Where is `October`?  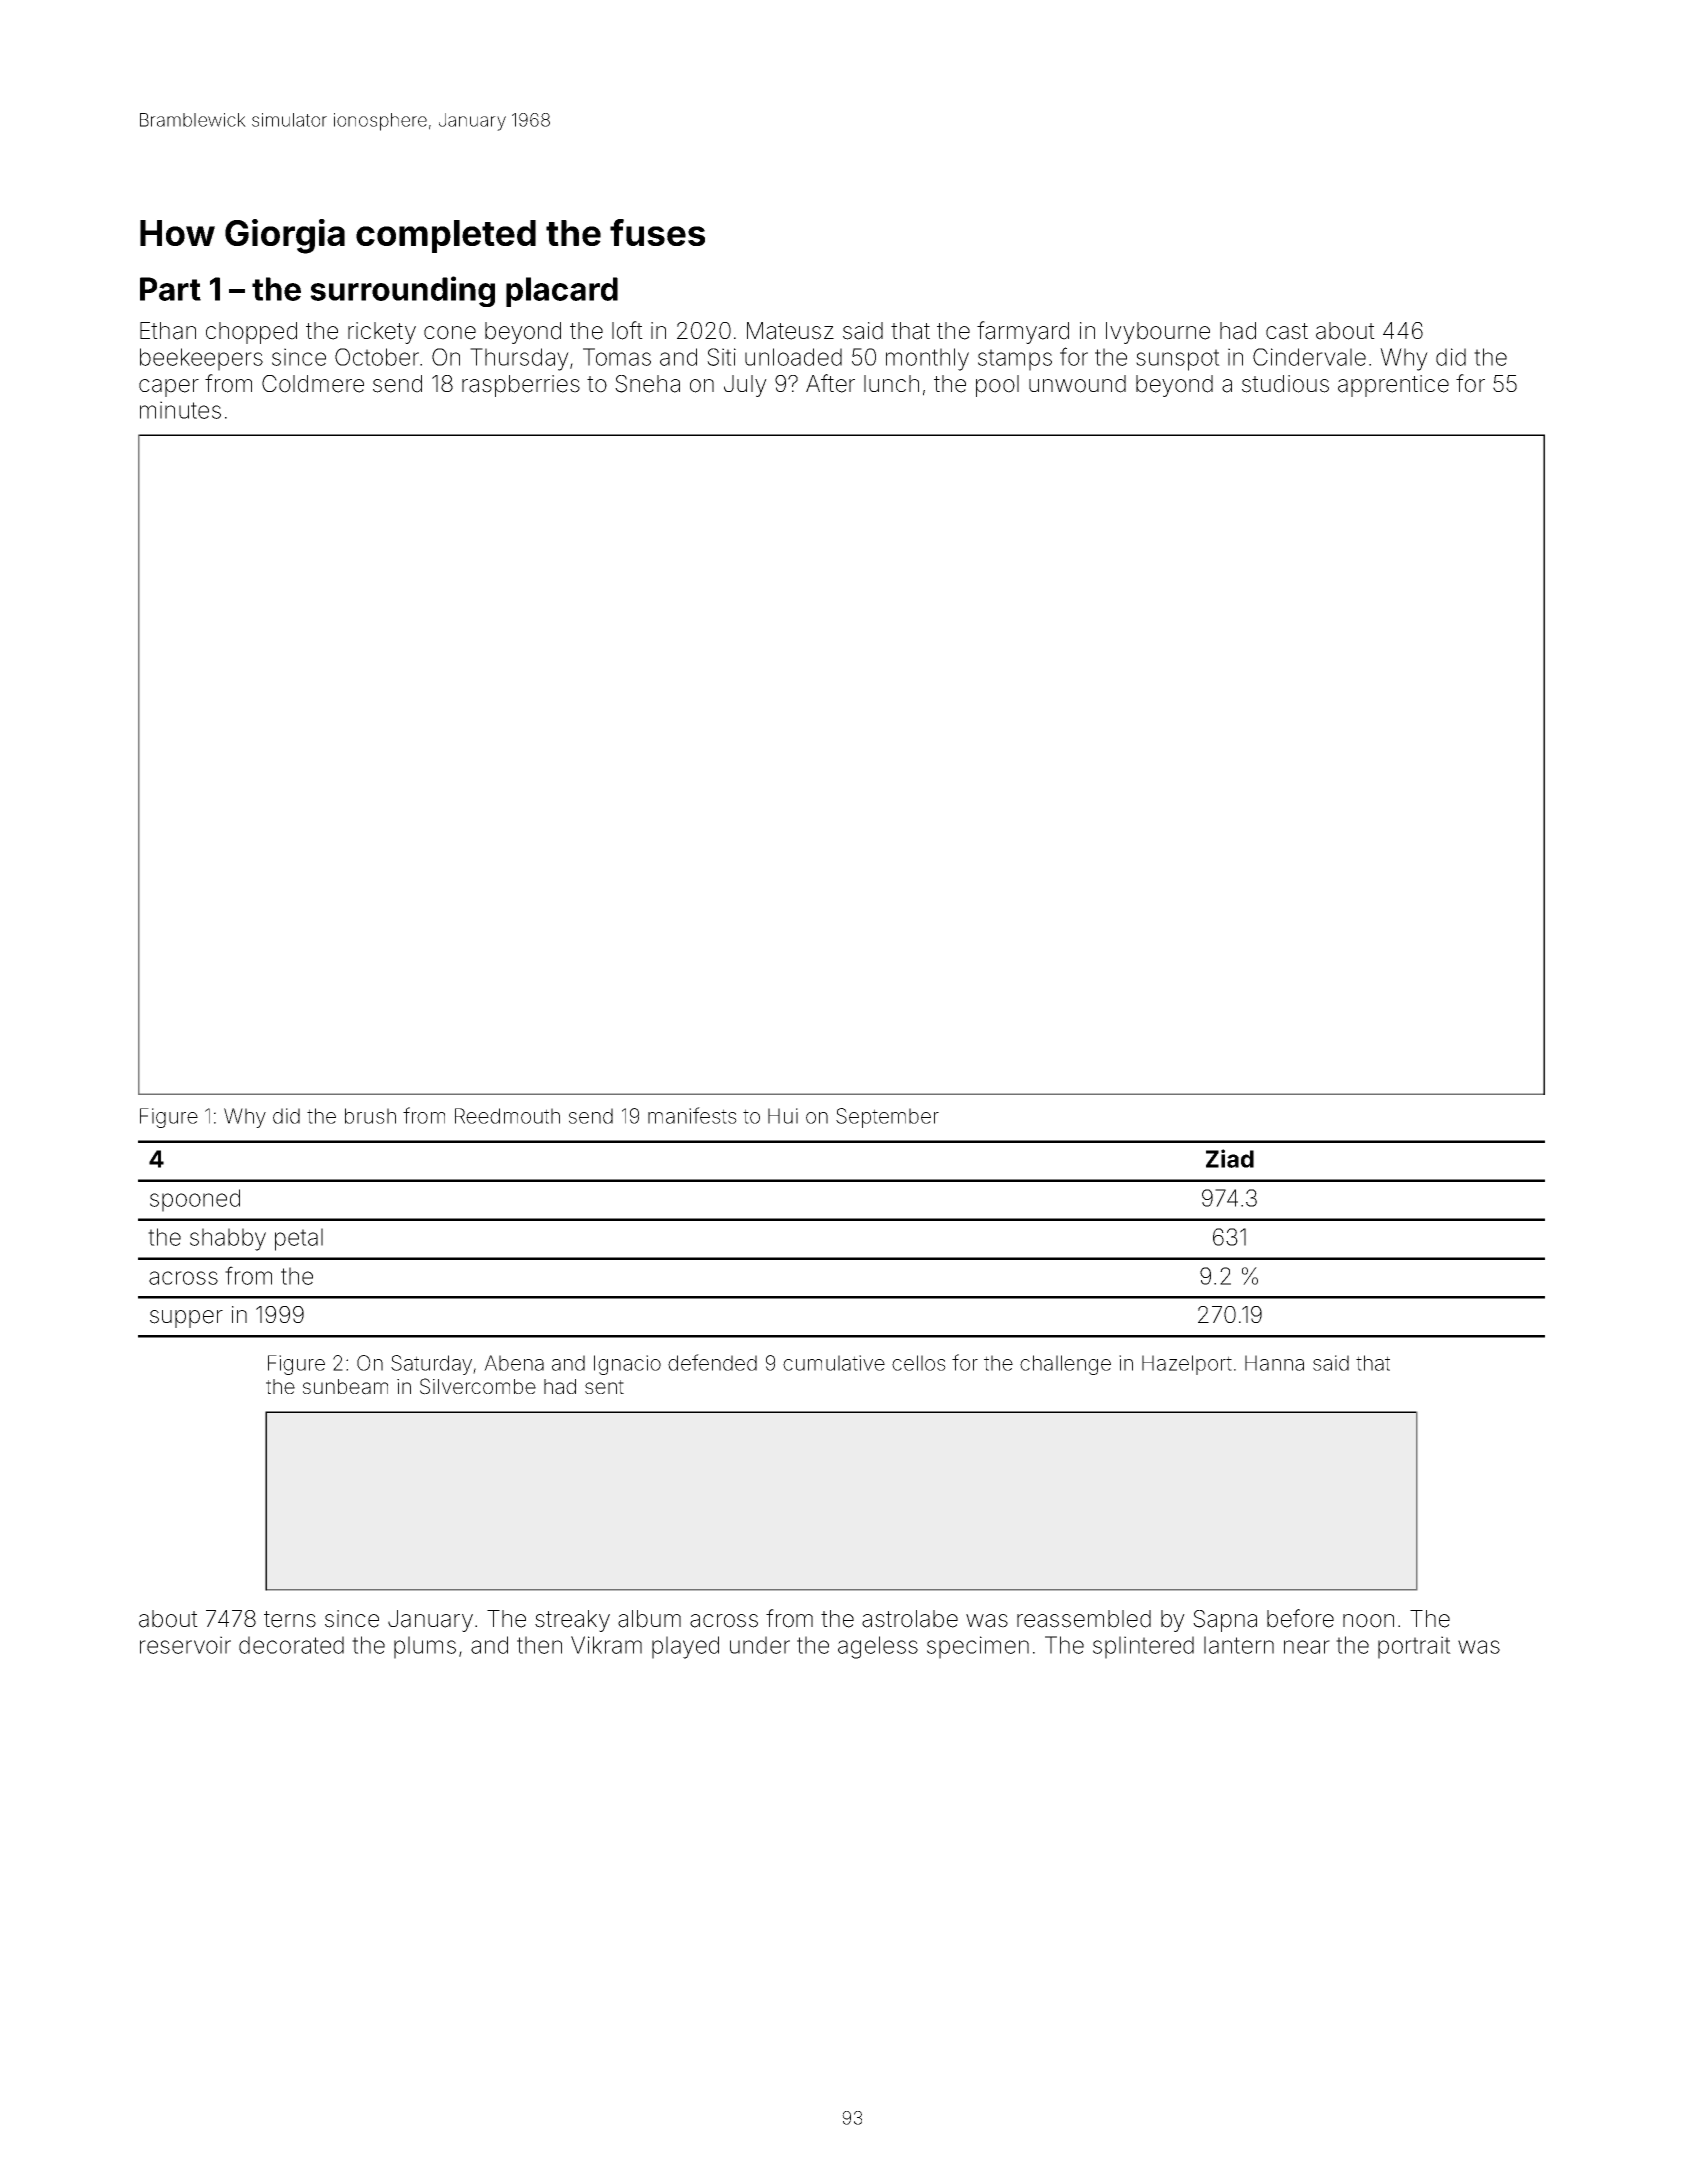 October is located at coordinates (377, 357).
